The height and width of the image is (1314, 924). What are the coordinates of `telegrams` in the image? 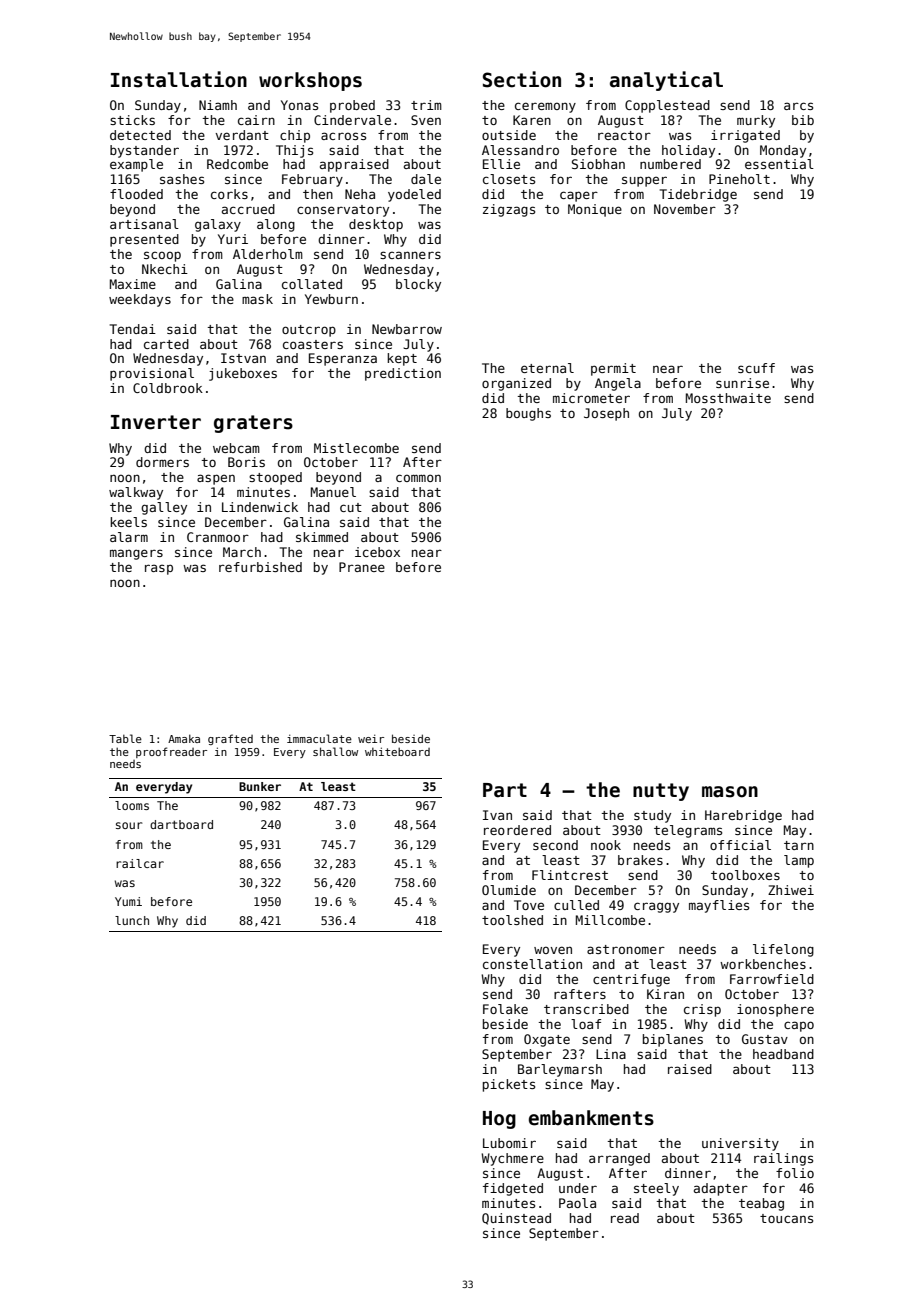 It's located at (688, 831).
